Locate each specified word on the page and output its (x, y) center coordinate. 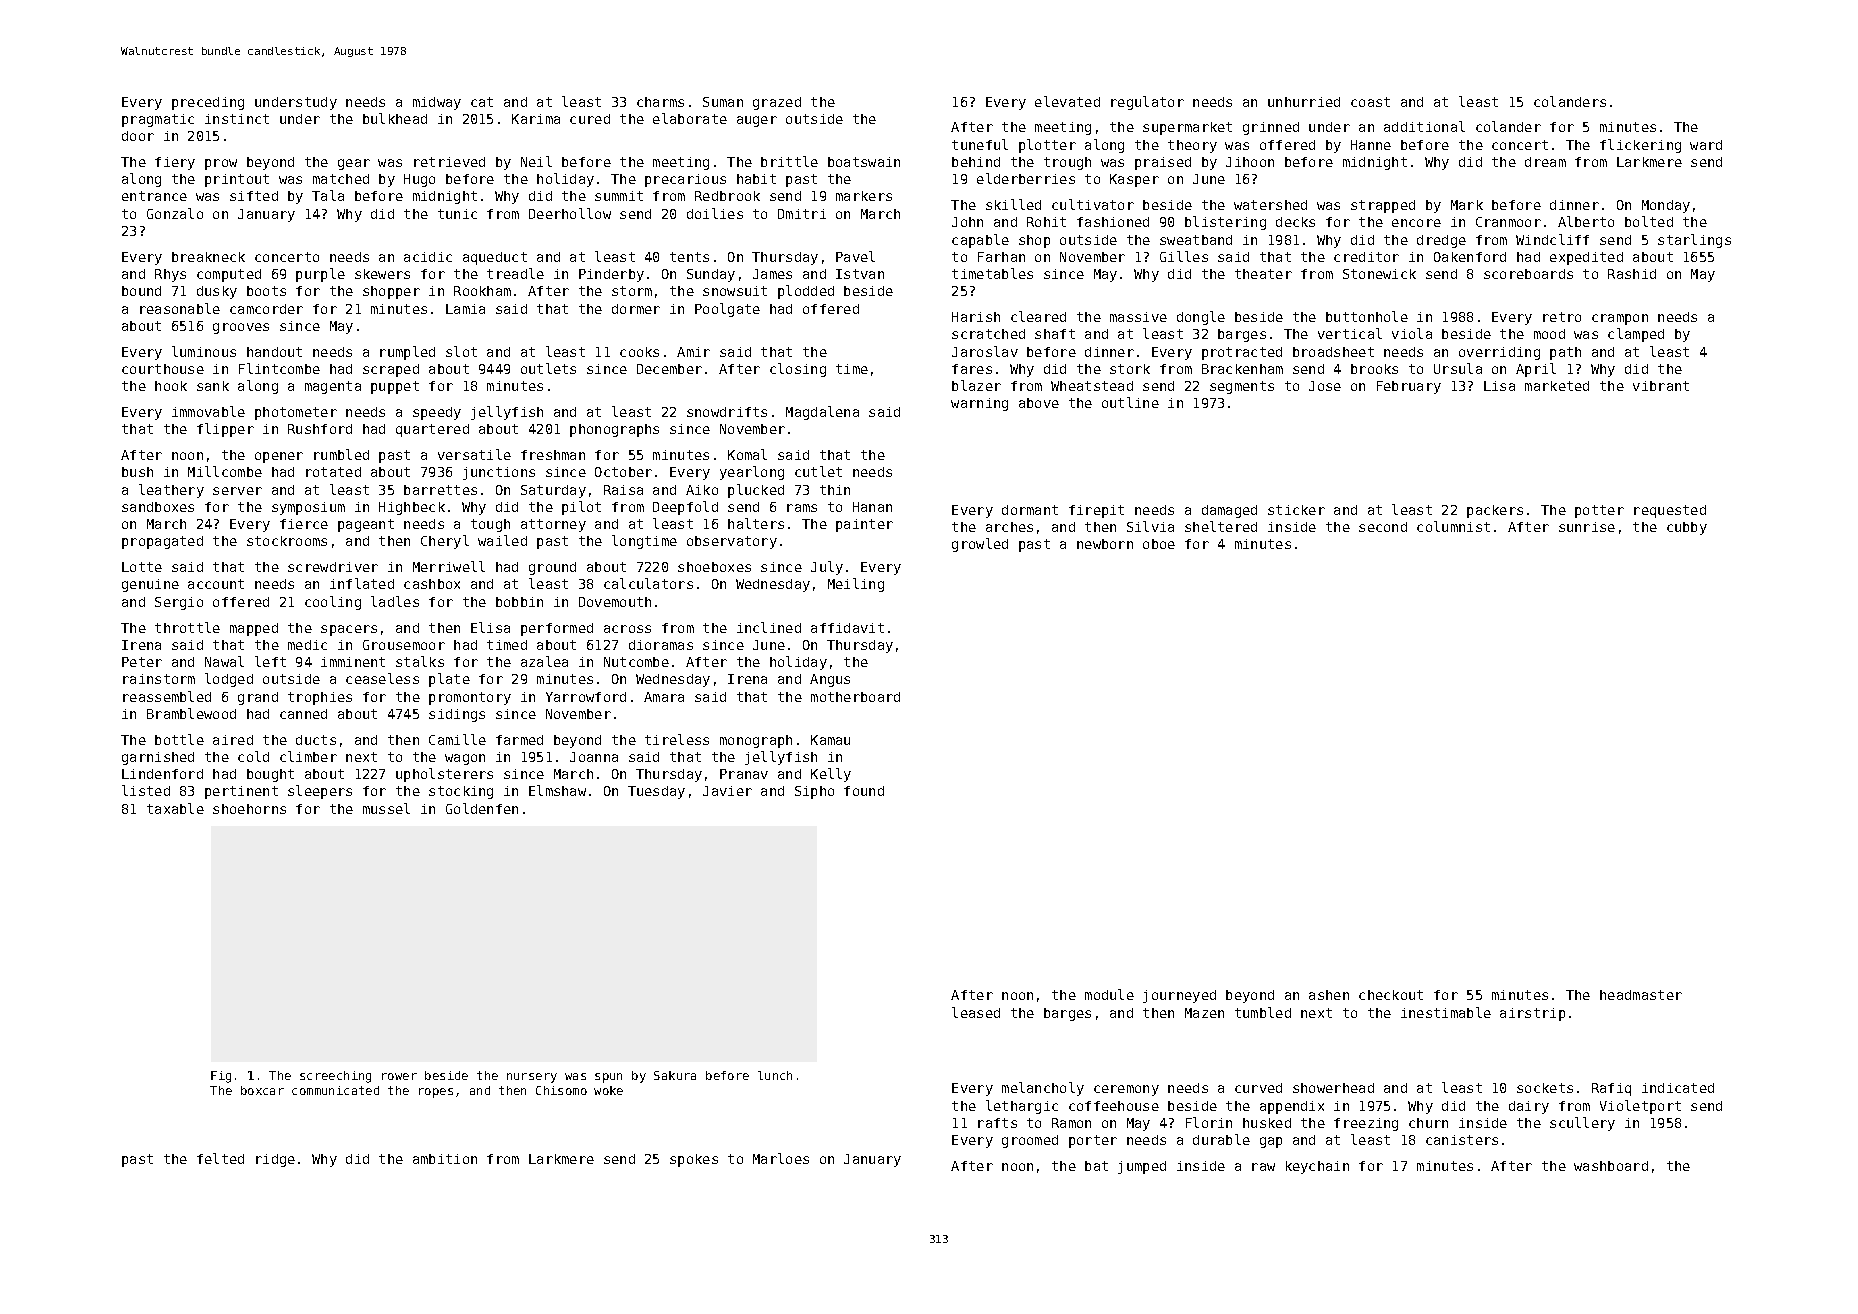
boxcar (262, 1090)
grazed (777, 103)
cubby (1687, 528)
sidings (457, 715)
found (864, 791)
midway (437, 103)
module (1109, 994)
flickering (1640, 146)
